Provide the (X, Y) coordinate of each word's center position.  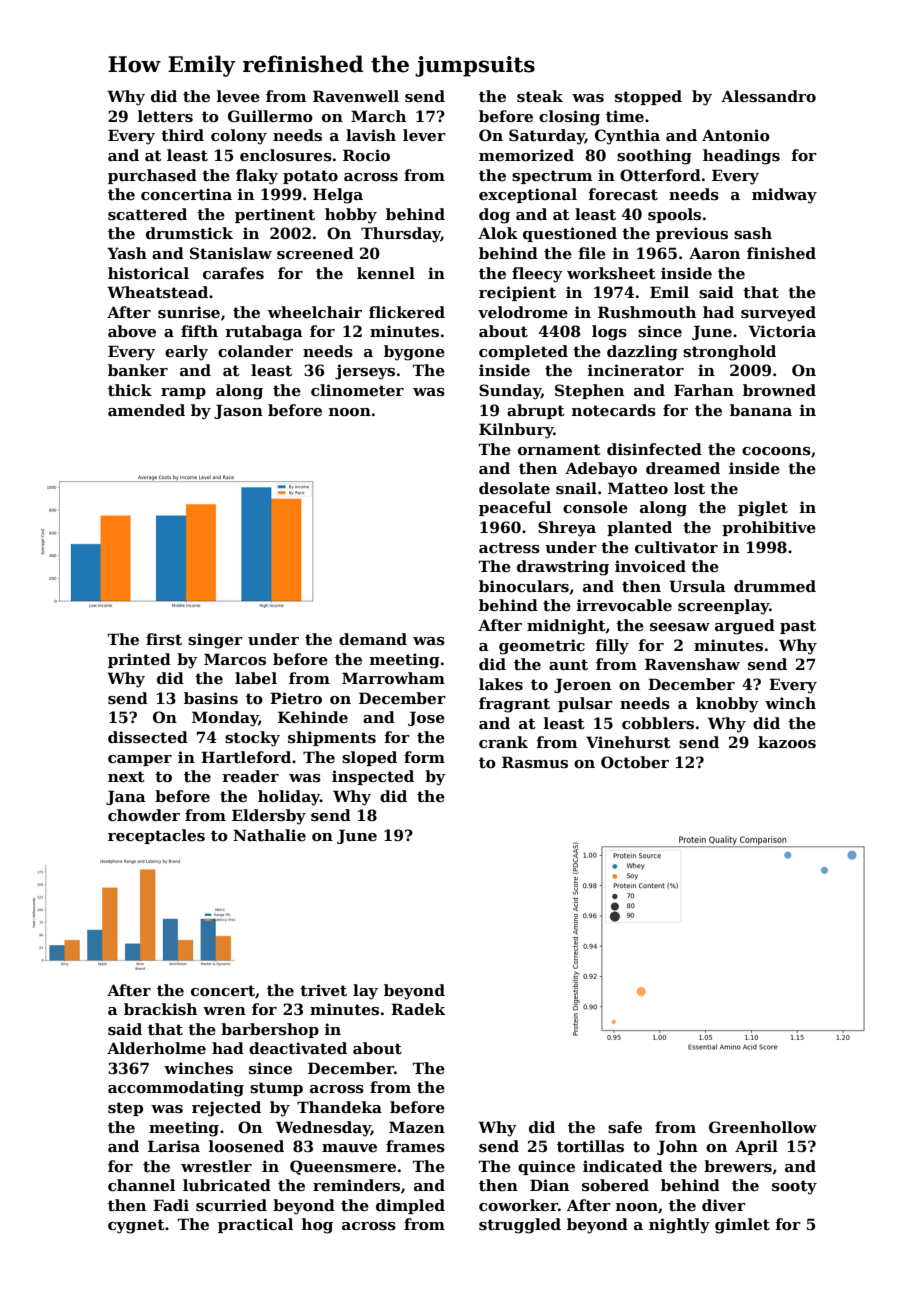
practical (255, 1225)
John (677, 1147)
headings (741, 157)
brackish (160, 1009)
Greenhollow (763, 1127)
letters (165, 116)
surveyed (778, 314)
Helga (338, 196)
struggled (520, 1226)
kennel (386, 273)
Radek (418, 1009)
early (186, 353)
